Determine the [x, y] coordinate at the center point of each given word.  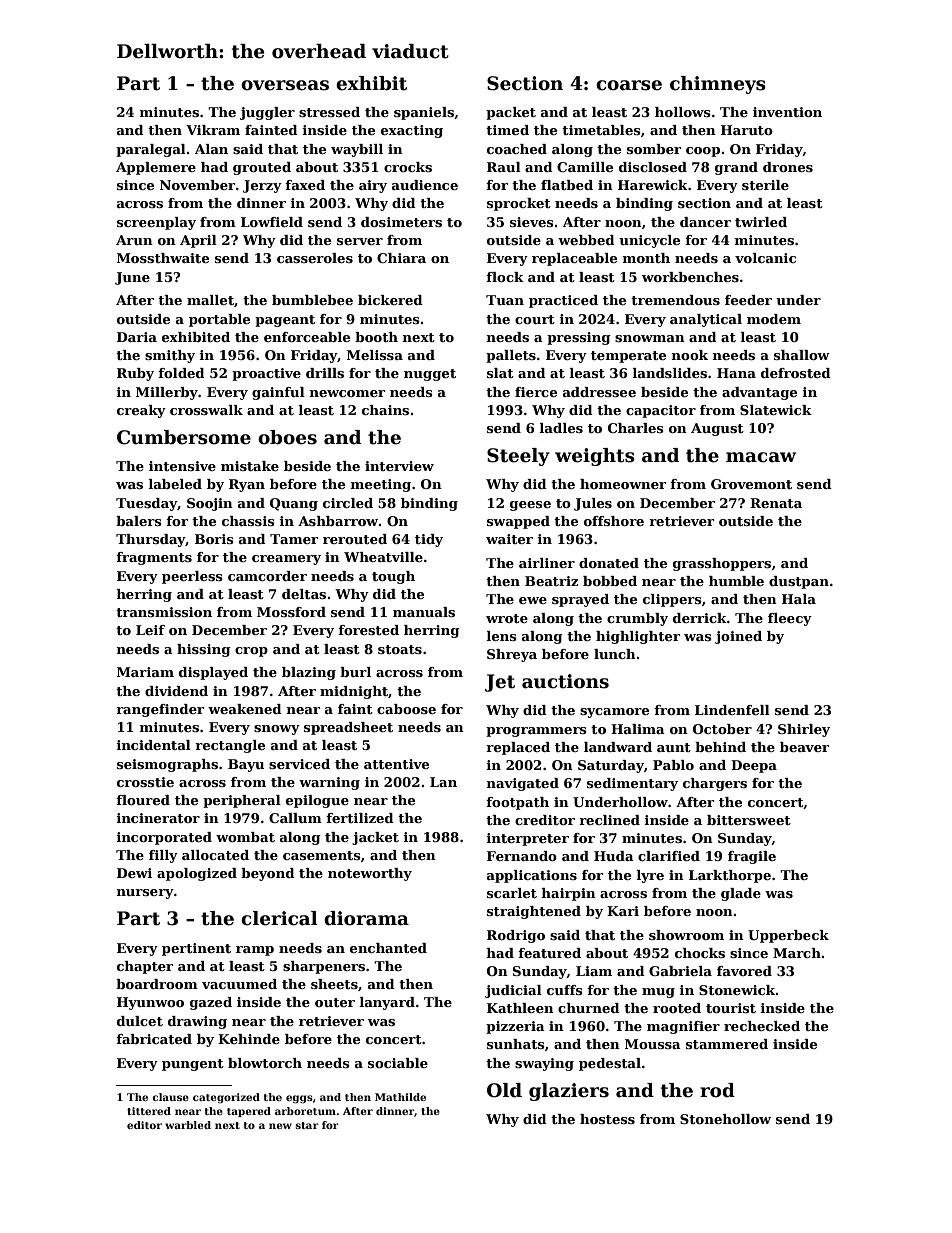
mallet [210, 300]
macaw [761, 457]
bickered [390, 300]
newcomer [347, 393]
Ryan [247, 485]
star [307, 1125]
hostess [607, 1119]
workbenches [690, 277]
